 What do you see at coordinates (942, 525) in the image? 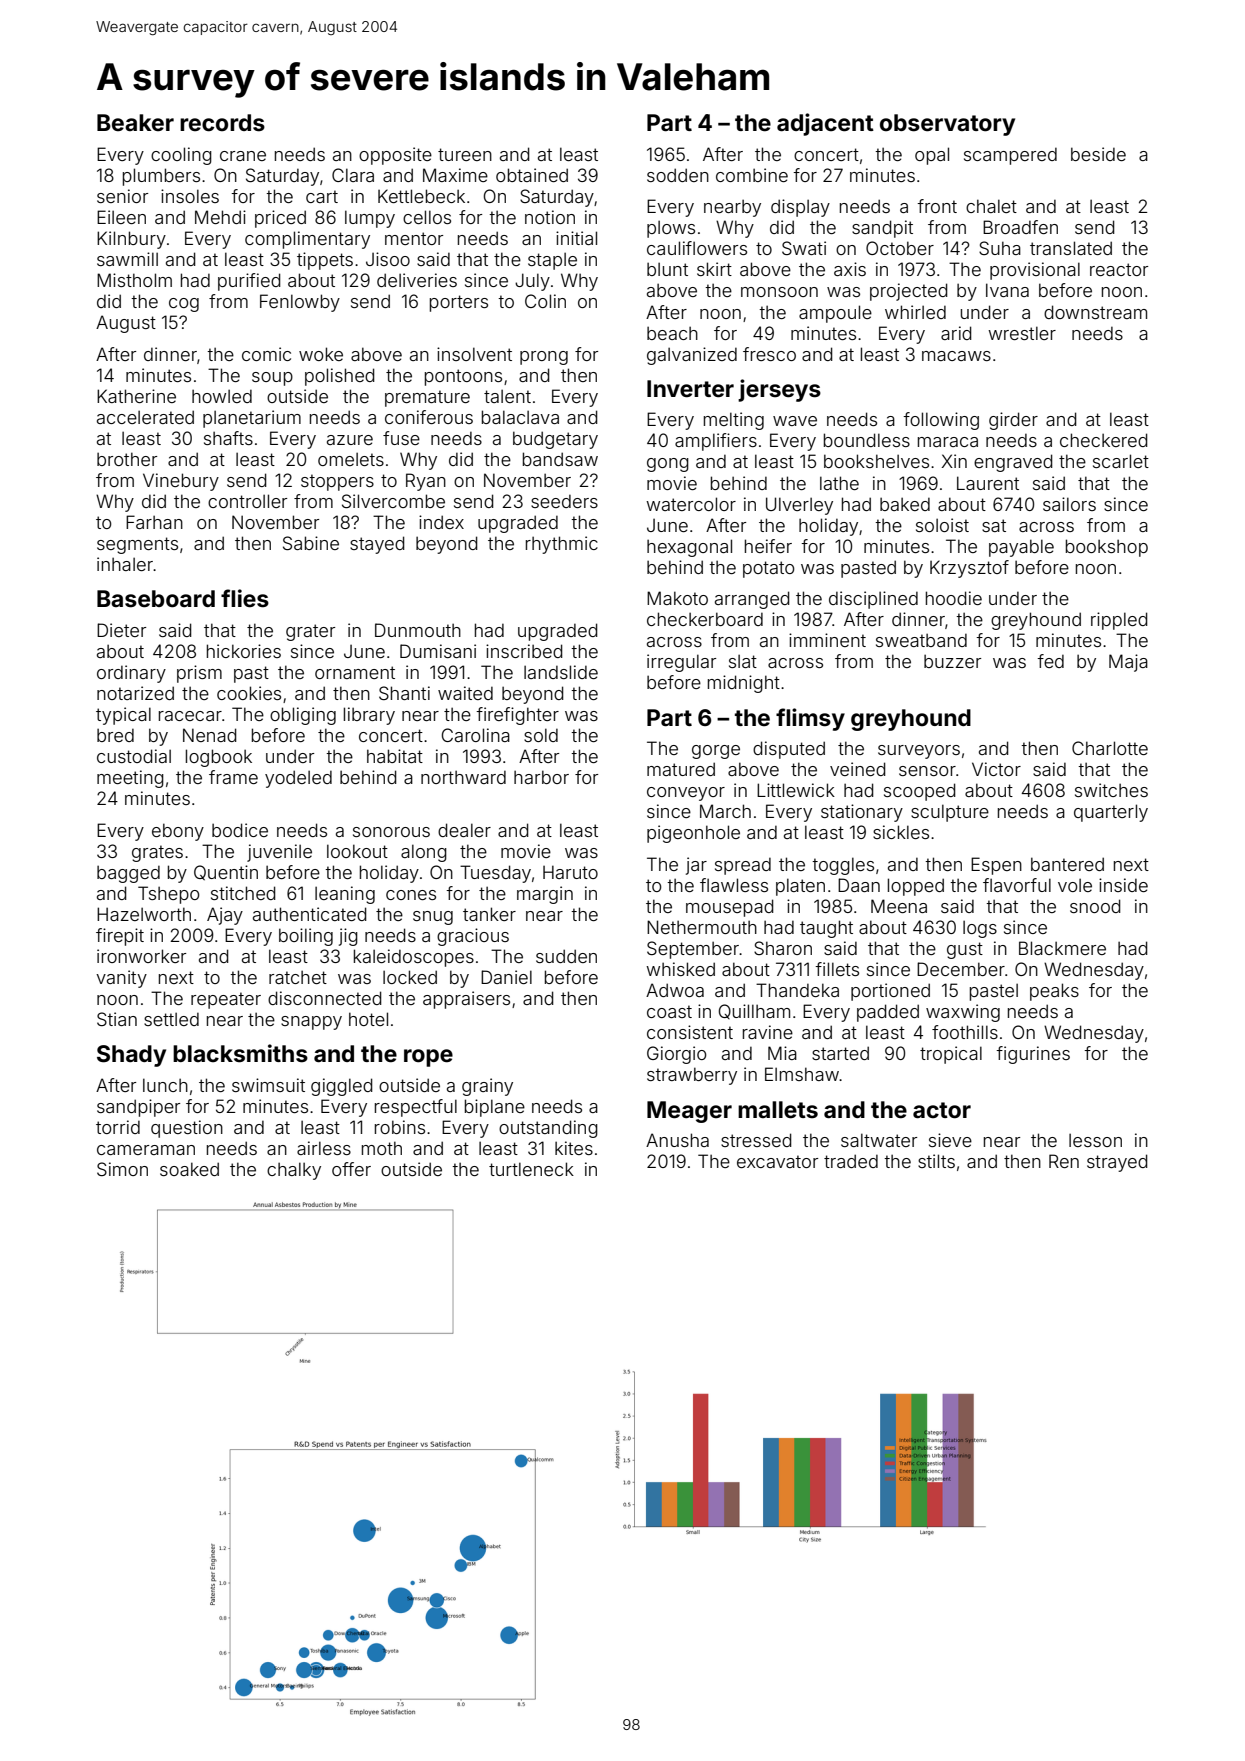
I see `soloist` at bounding box center [942, 525].
